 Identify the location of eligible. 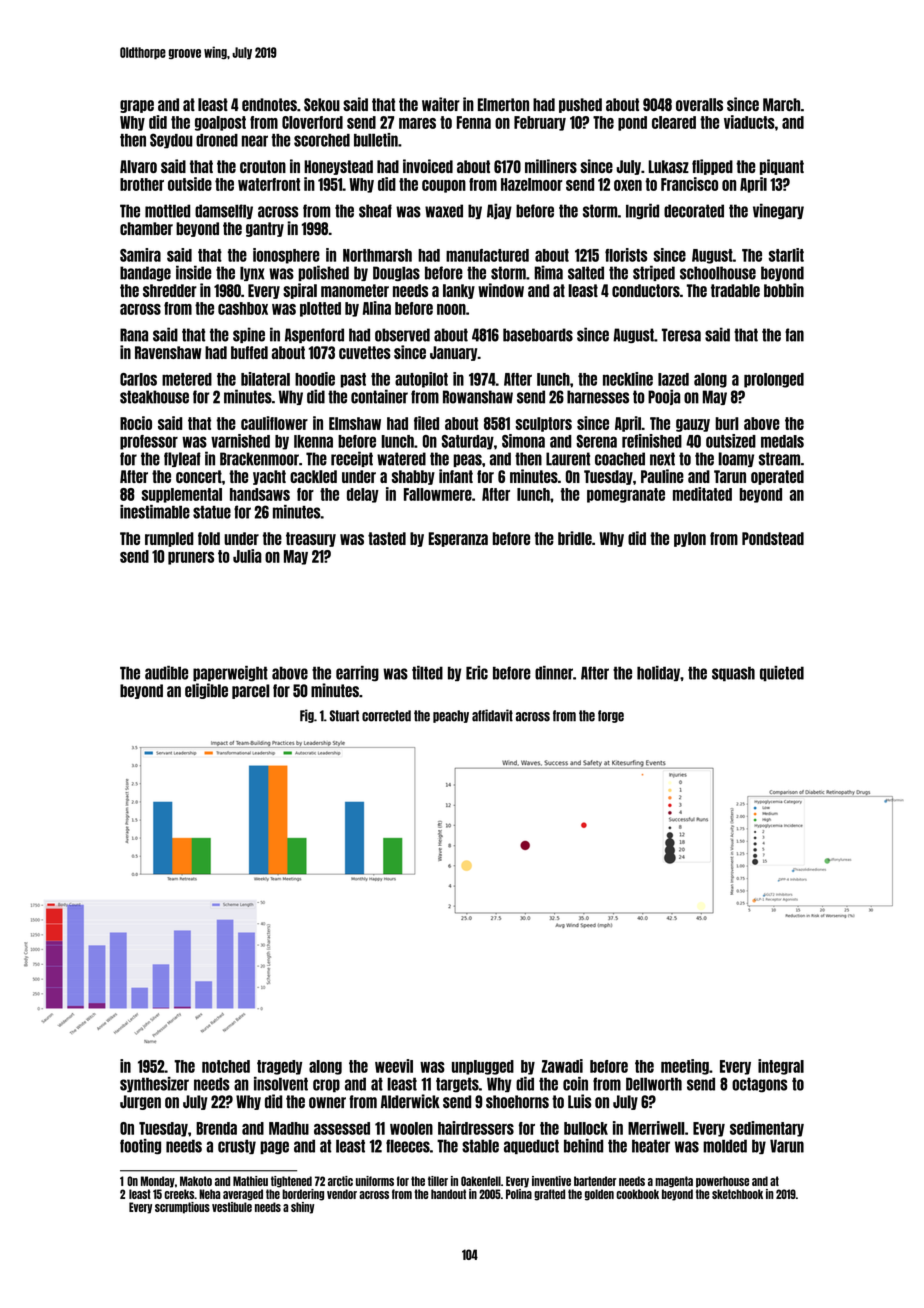
(206, 691).
